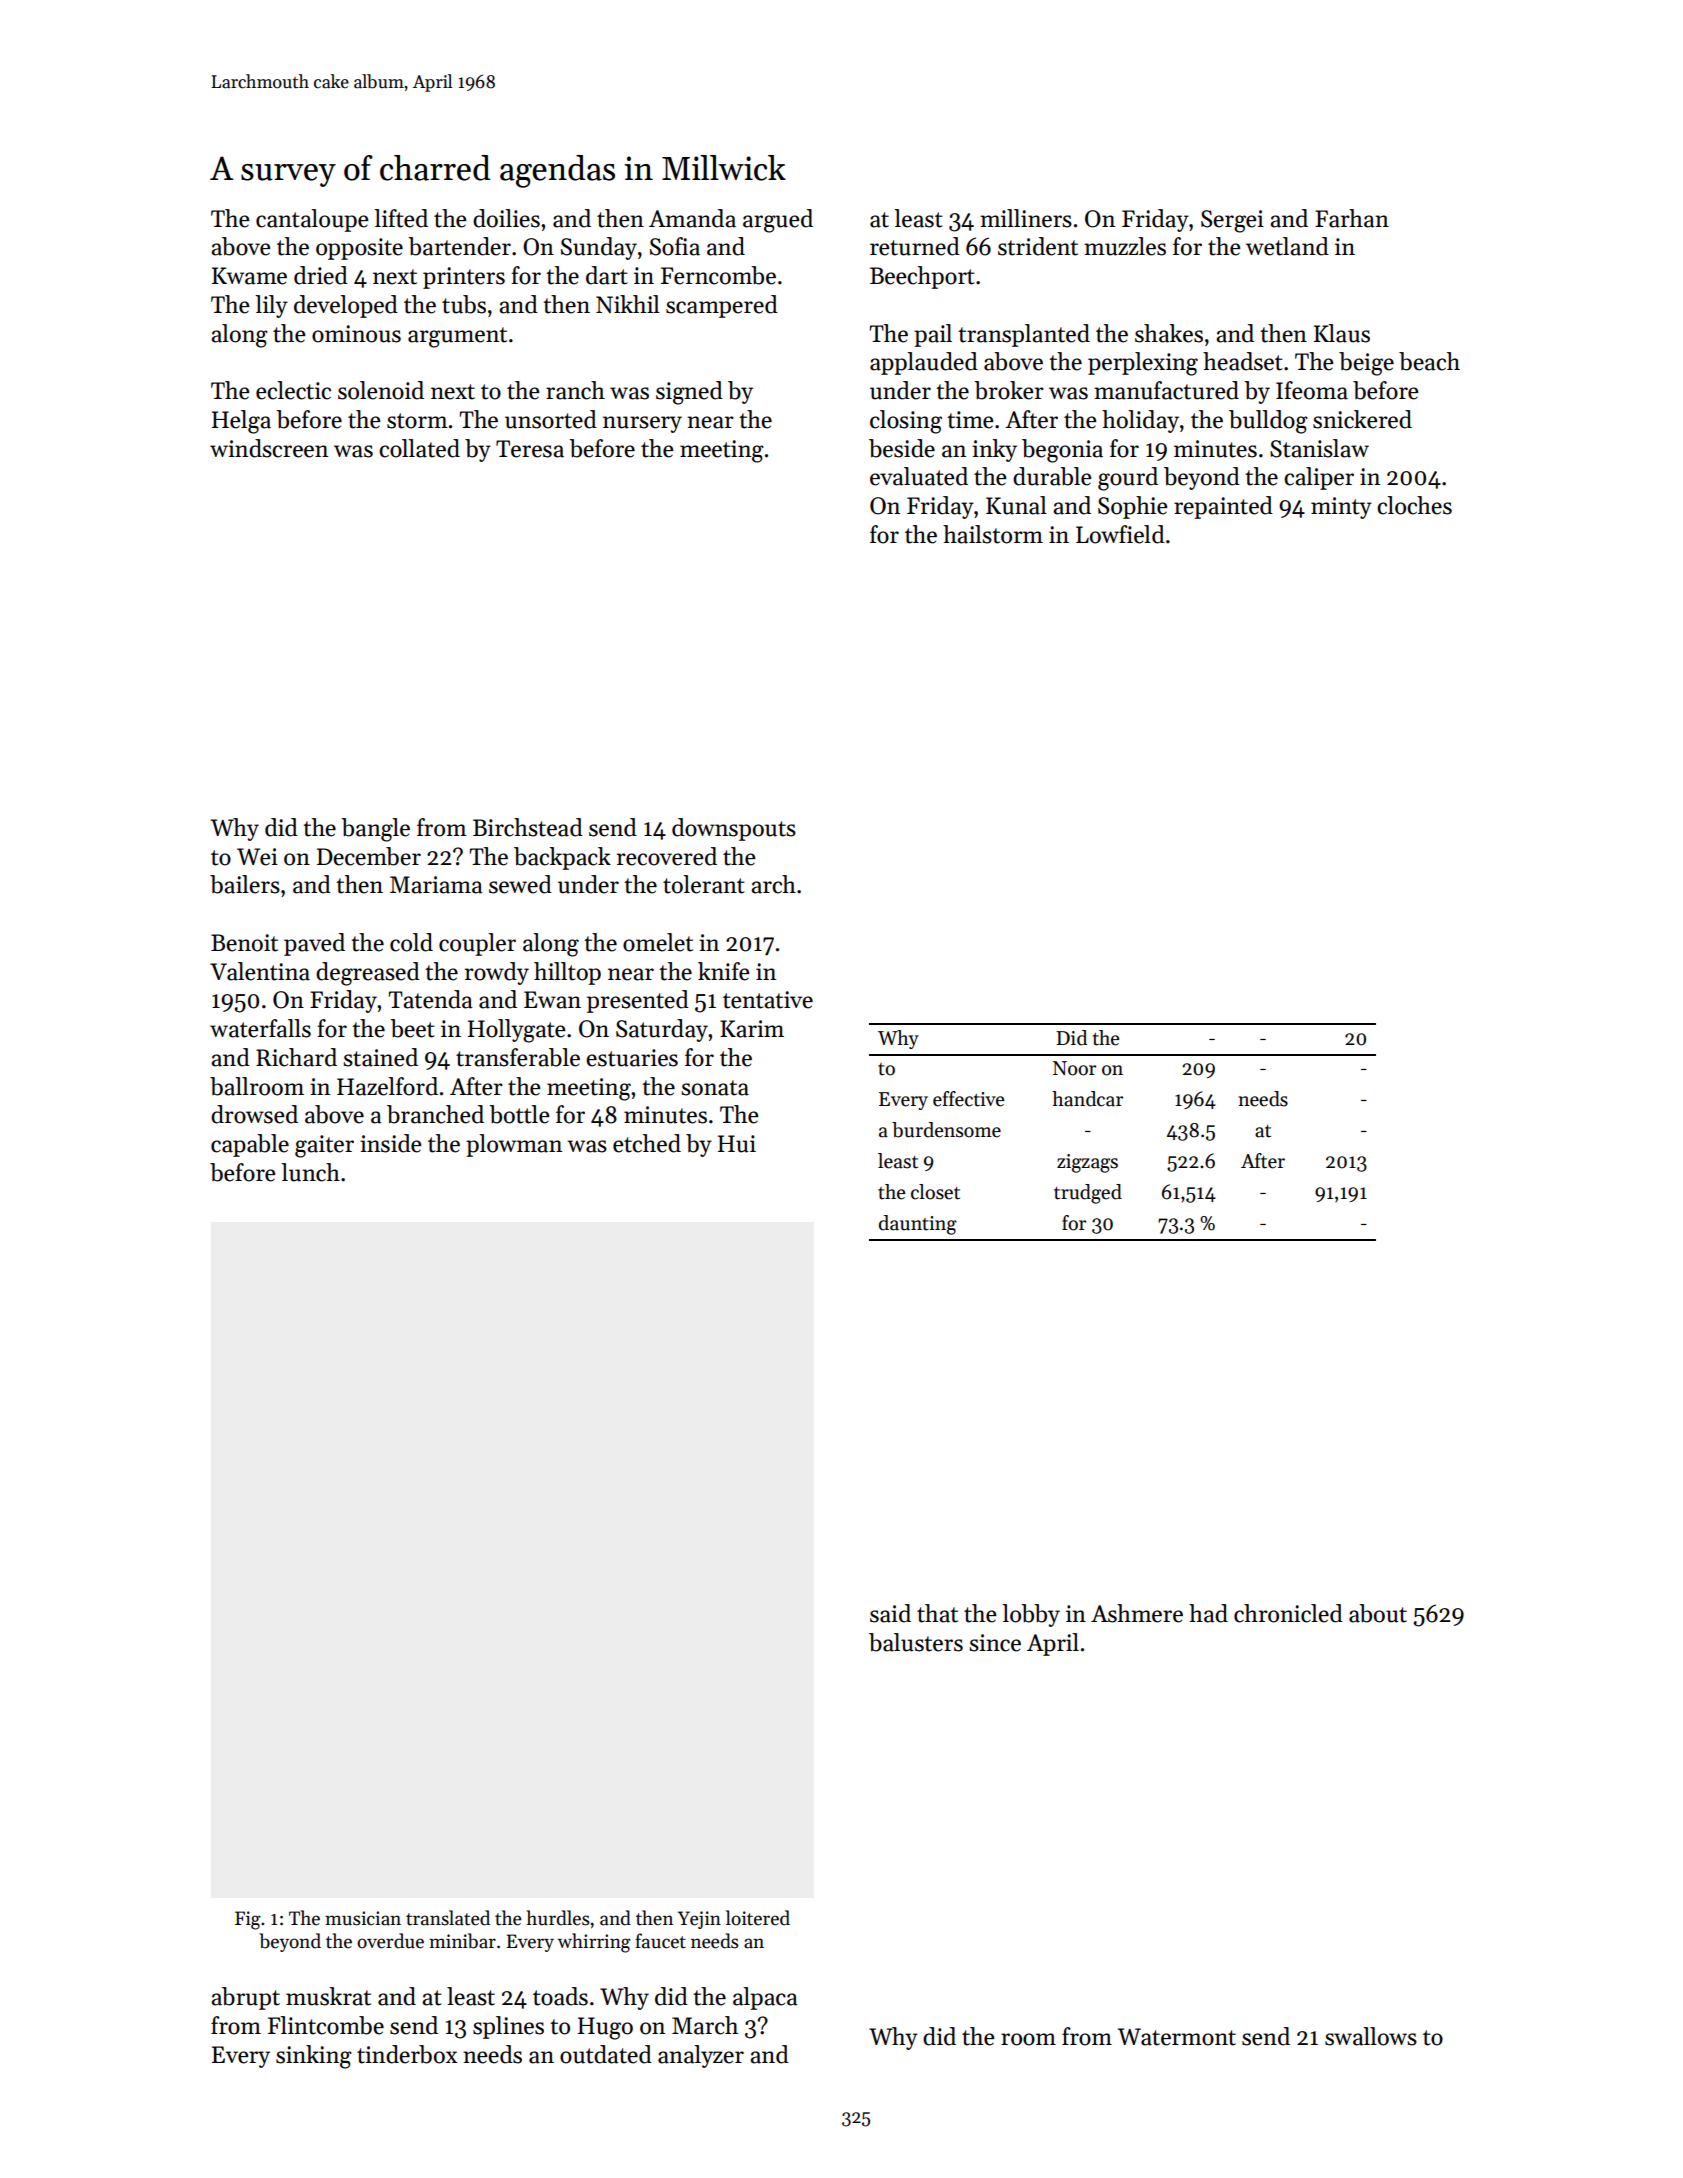 The height and width of the screenshot is (2178, 1683). I want to click on Noor, so click(1074, 1068).
